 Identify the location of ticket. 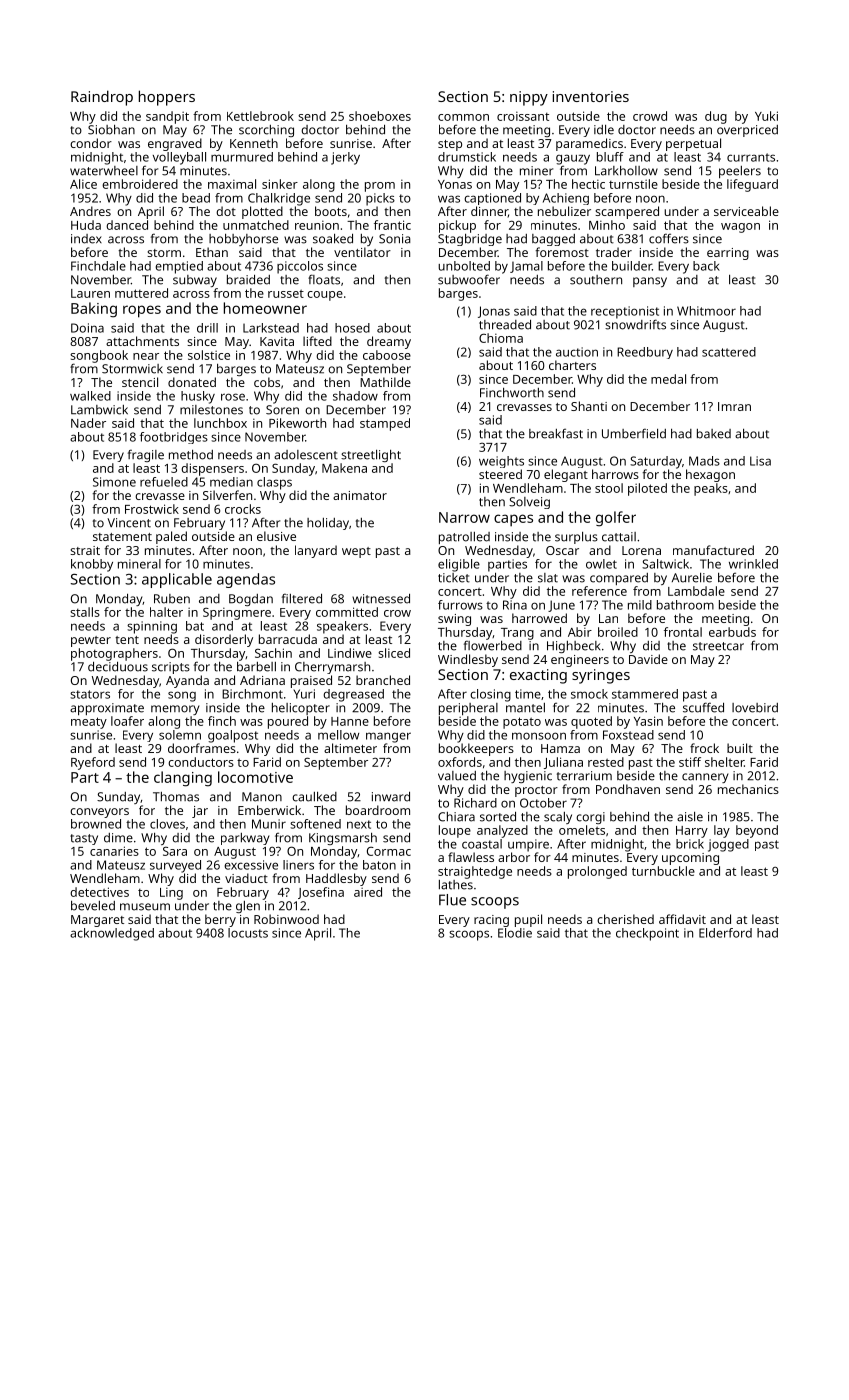
(454, 578).
